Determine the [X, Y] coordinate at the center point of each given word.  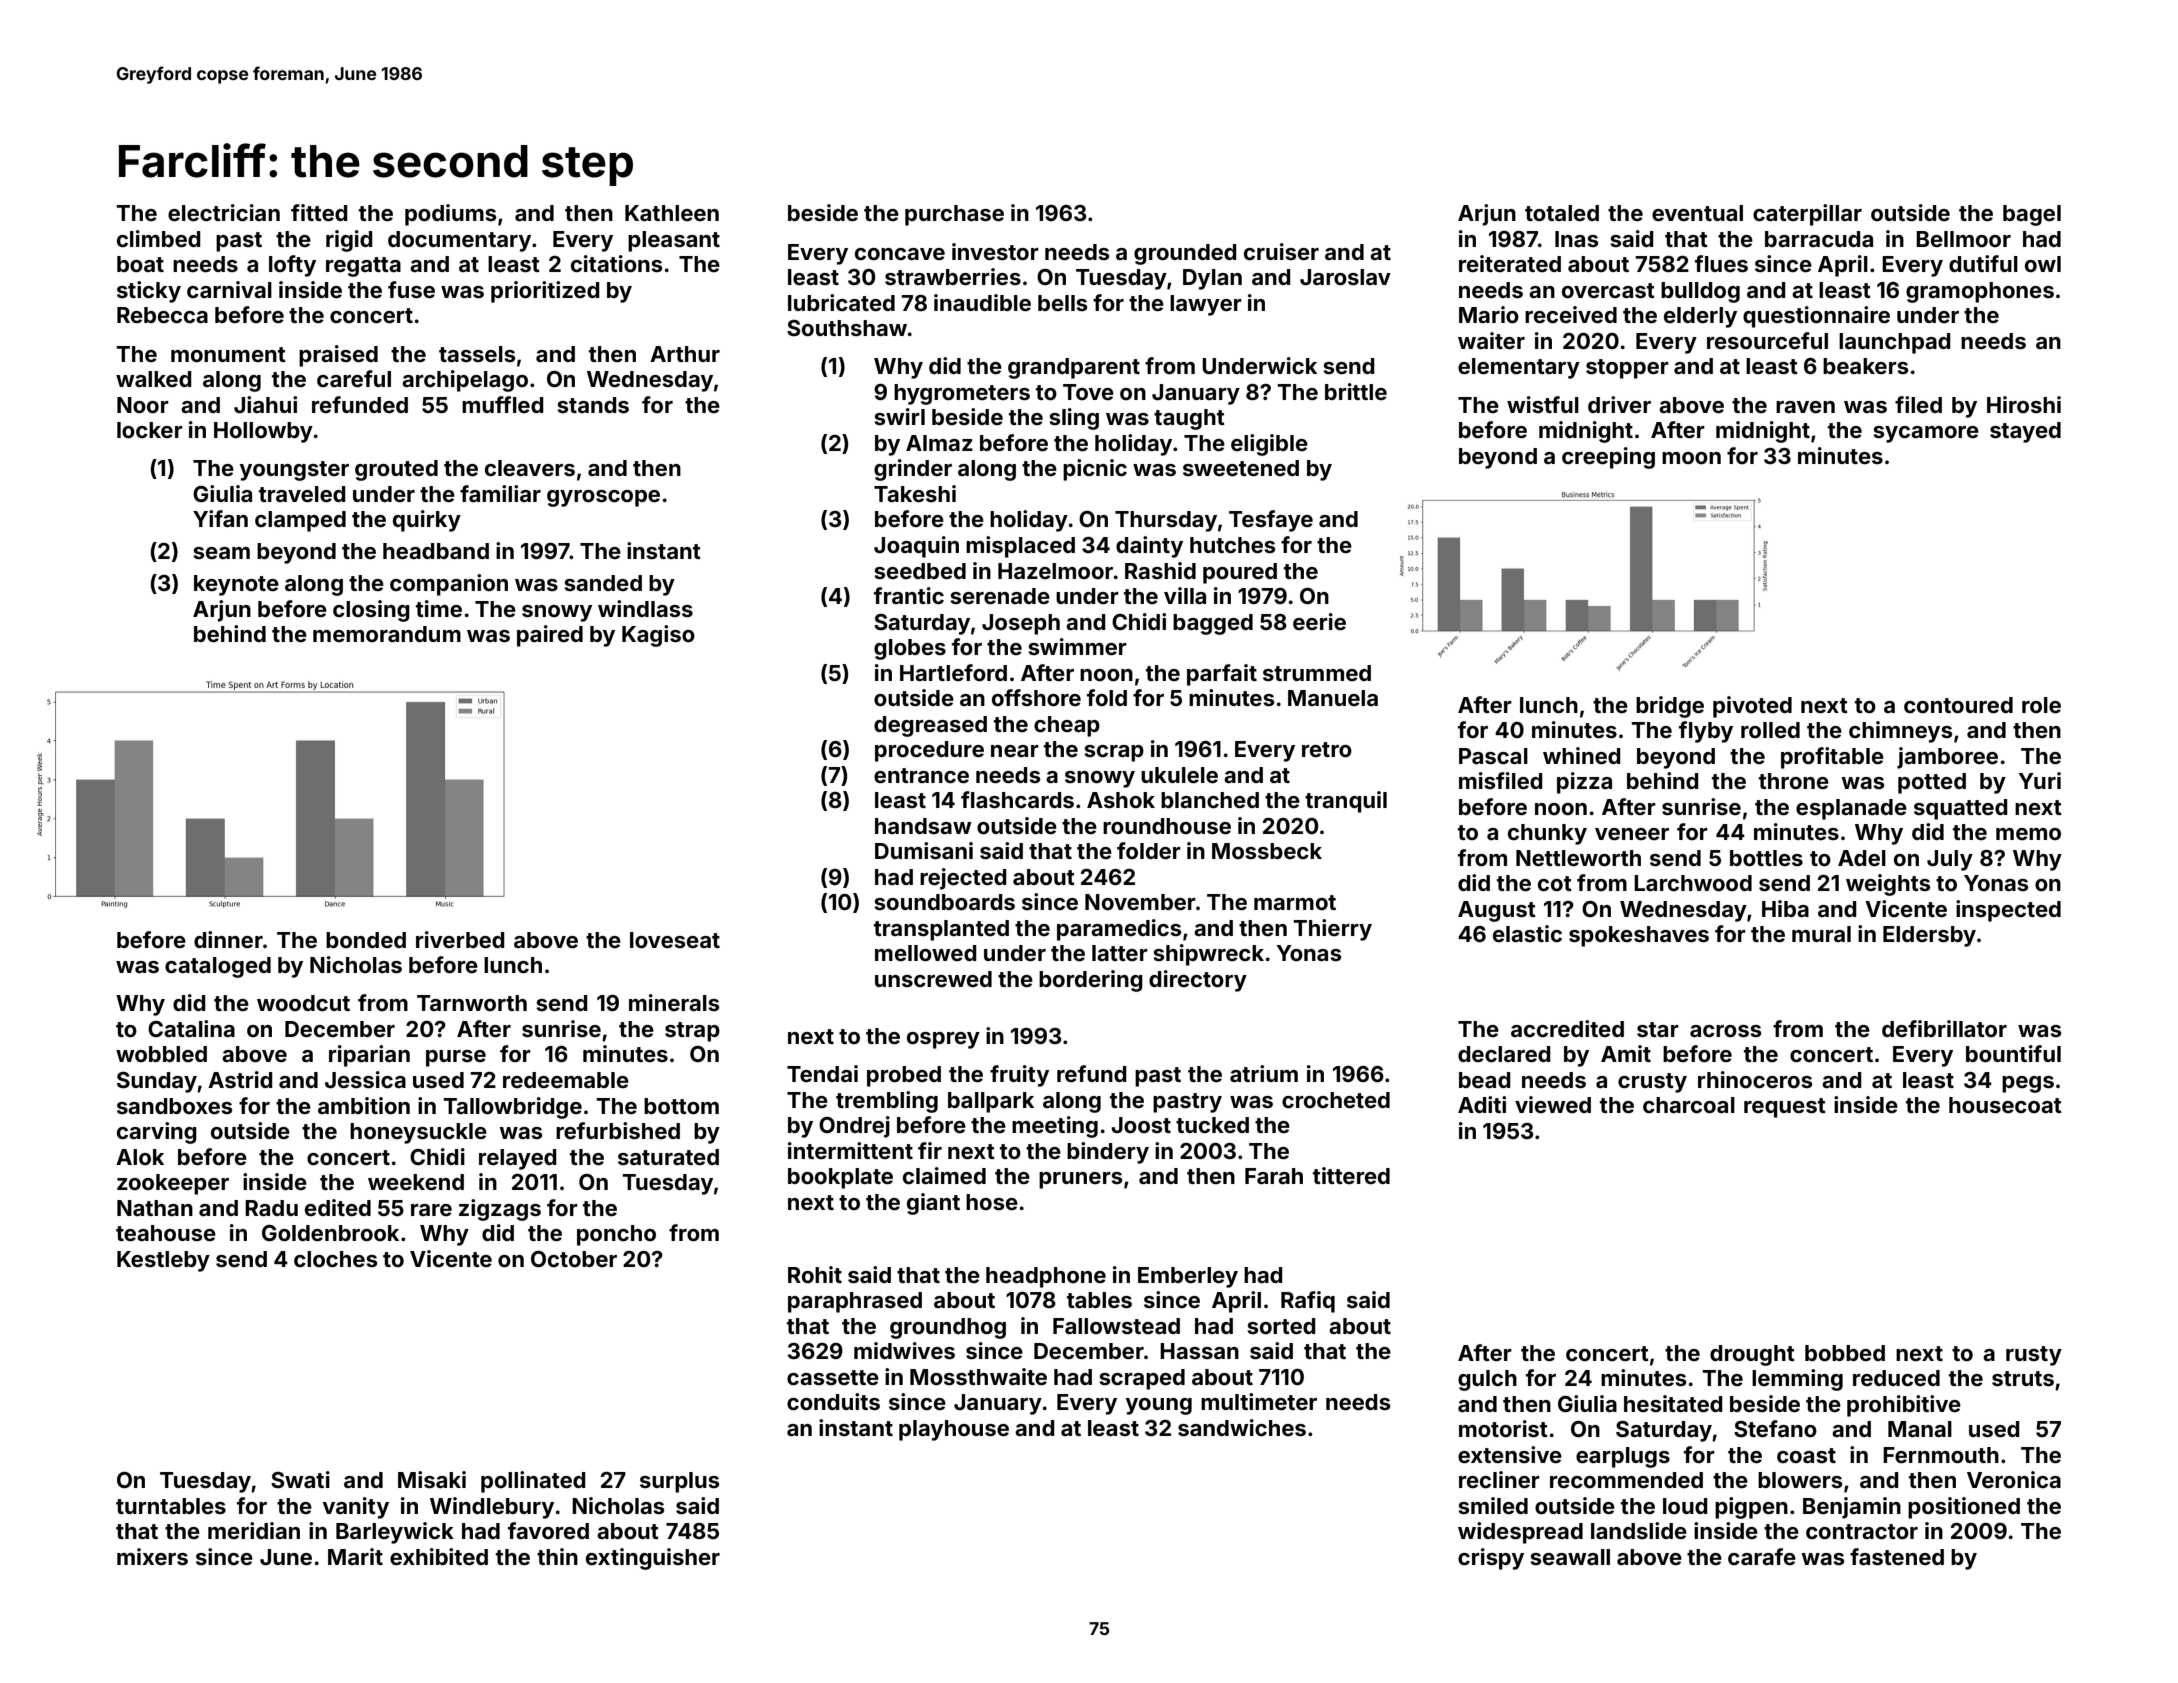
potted [1932, 783]
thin [557, 1556]
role [2041, 705]
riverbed [460, 939]
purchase [954, 215]
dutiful [1983, 263]
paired [550, 636]
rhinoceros [1755, 1079]
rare [431, 1210]
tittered [1351, 1175]
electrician [224, 212]
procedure [929, 751]
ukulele [1179, 775]
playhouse [954, 1430]
